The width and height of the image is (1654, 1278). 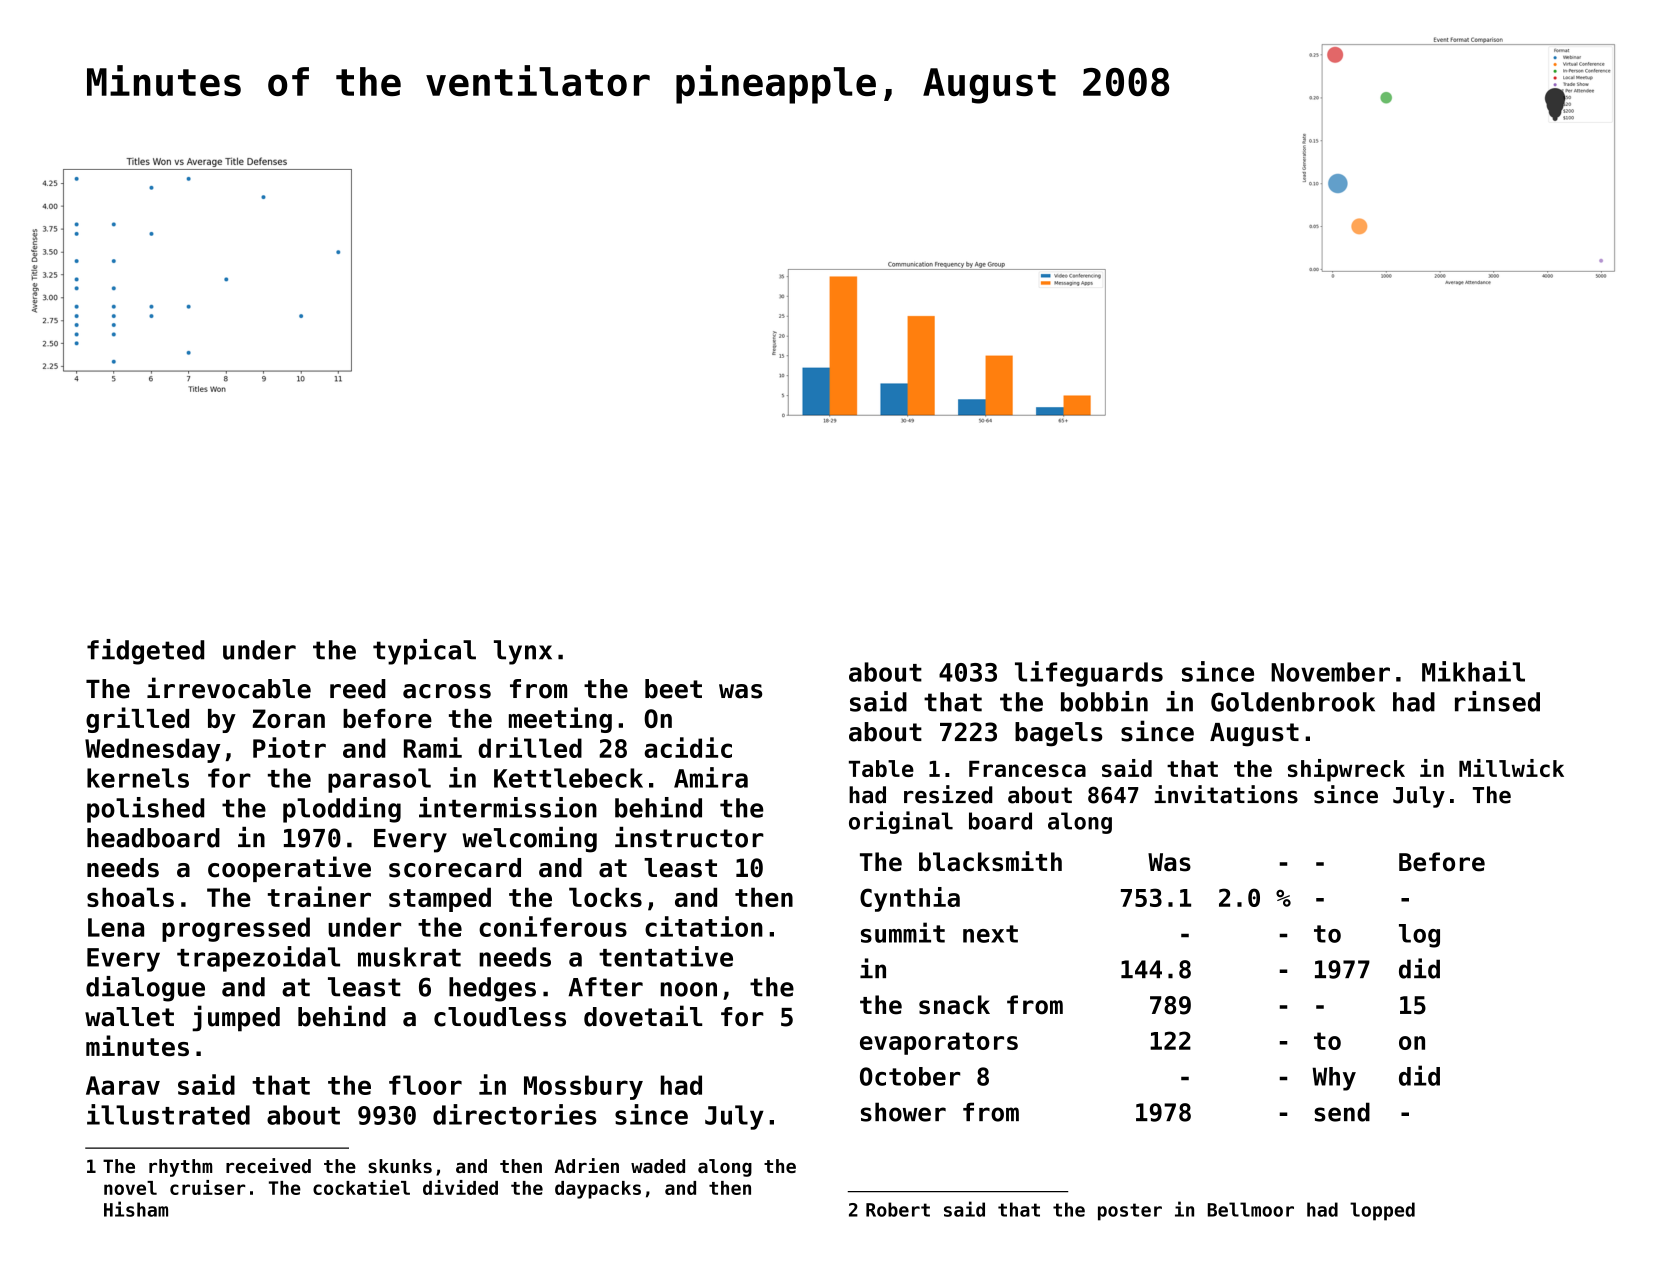 I want to click on invitations, so click(x=1226, y=794).
